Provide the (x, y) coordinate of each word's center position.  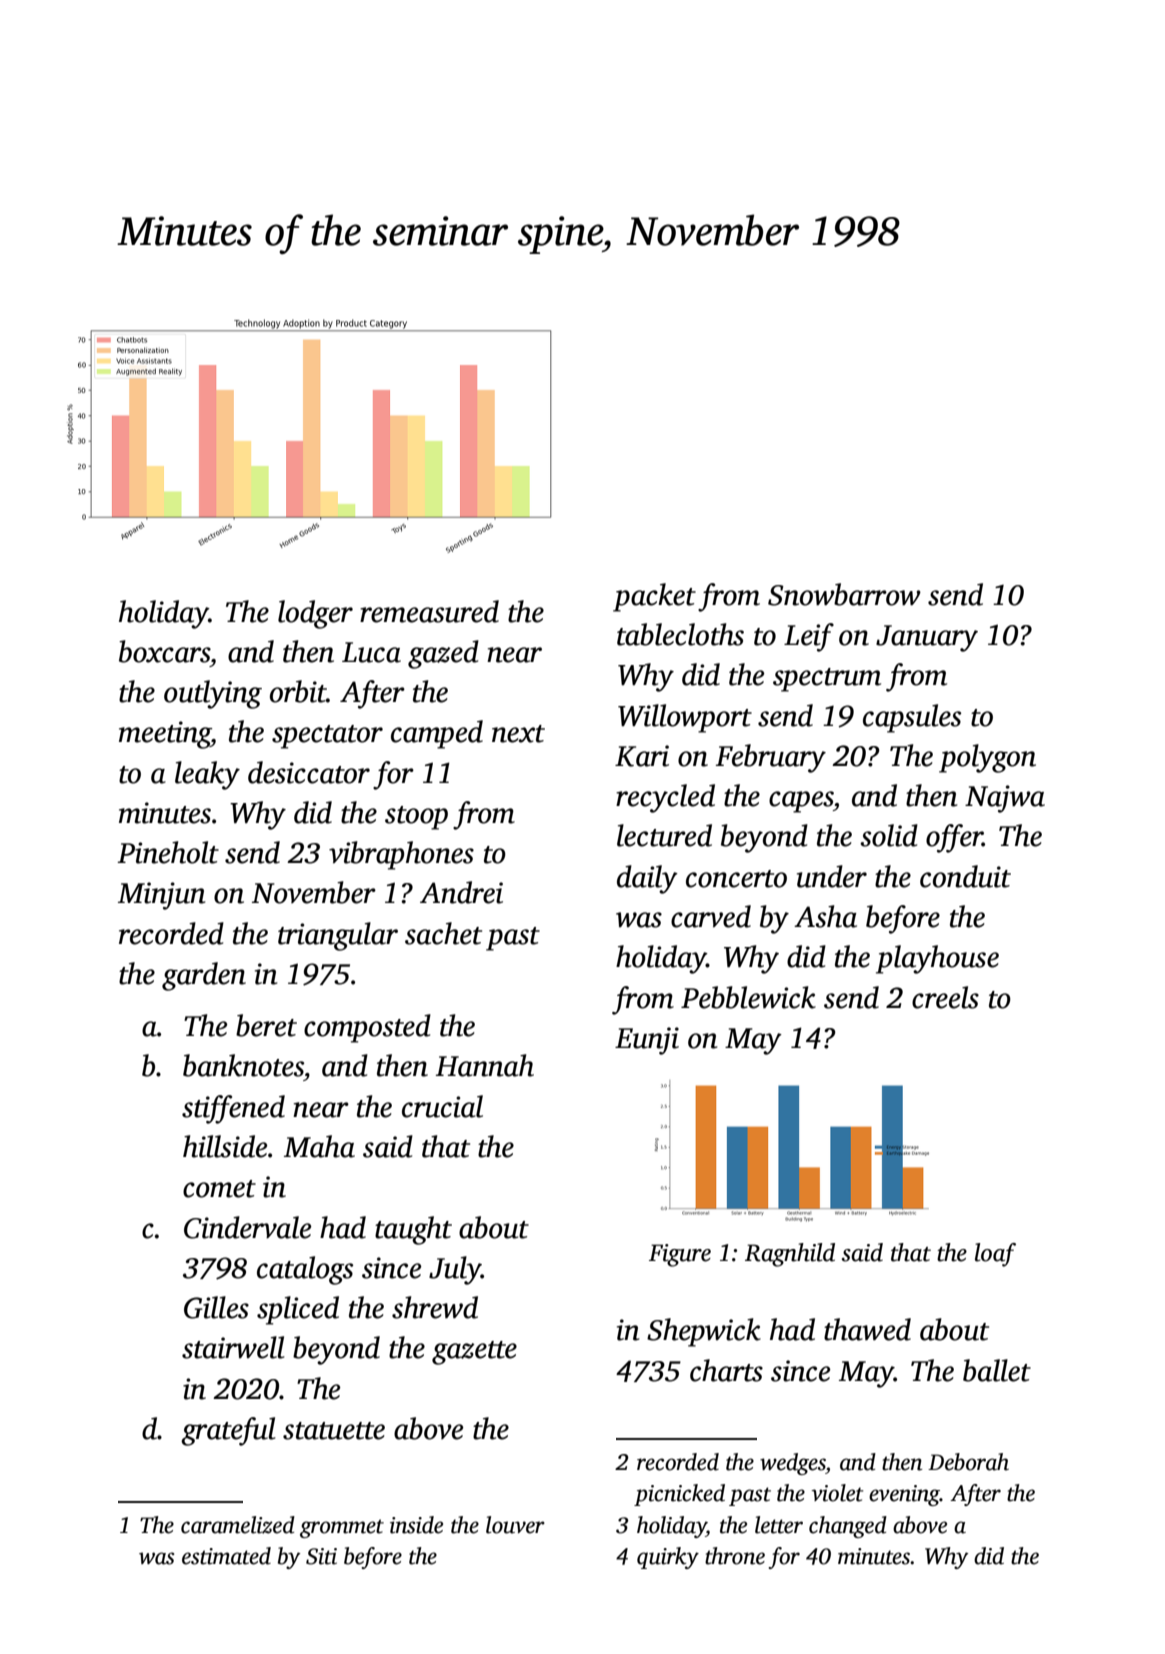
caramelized (238, 1525)
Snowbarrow (844, 594)
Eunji (647, 1041)
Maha (319, 1146)
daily (647, 879)
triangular (338, 936)
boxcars (164, 651)
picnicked (679, 1495)
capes (801, 802)
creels (945, 997)
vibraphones (401, 855)
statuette (334, 1431)
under (832, 876)
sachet (443, 933)
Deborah (968, 1462)
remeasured (429, 611)
